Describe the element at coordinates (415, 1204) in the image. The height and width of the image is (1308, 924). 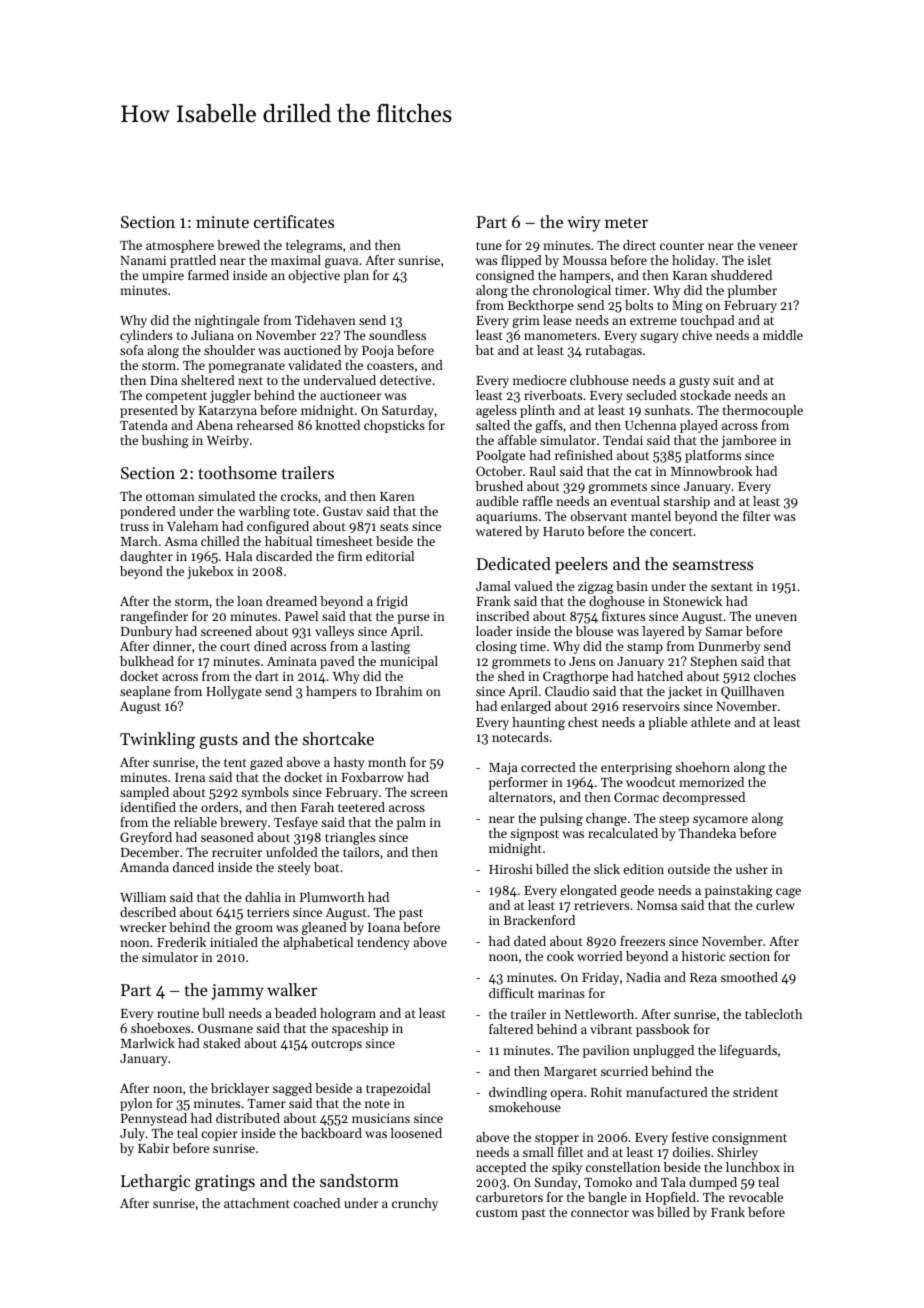
I see `crunchy` at that location.
